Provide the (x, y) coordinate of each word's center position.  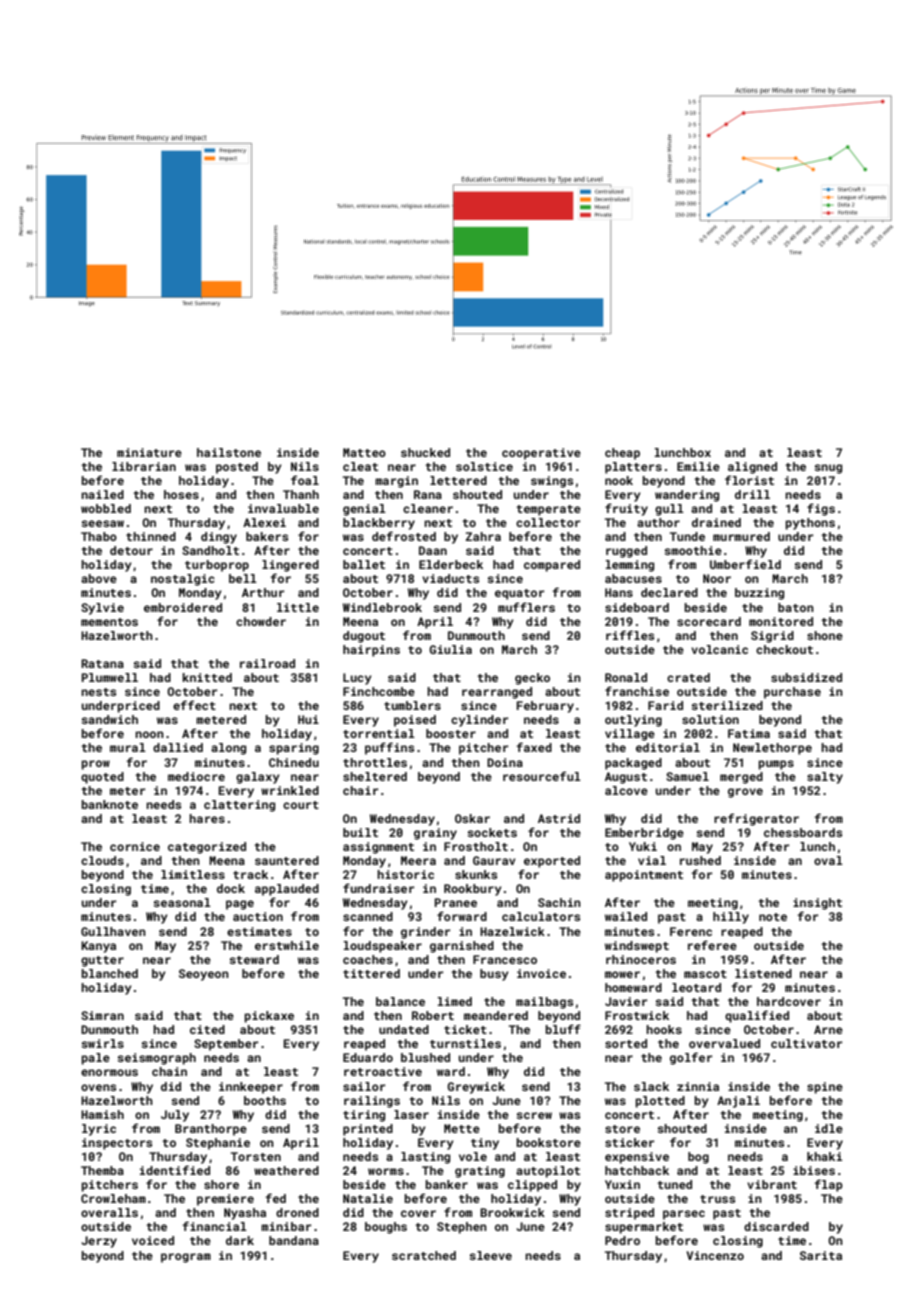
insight (817, 904)
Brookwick (512, 1212)
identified (175, 1170)
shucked (425, 452)
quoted (102, 778)
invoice (541, 973)
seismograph (156, 1059)
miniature (149, 452)
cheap (622, 454)
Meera (418, 860)
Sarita (821, 1255)
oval (828, 860)
